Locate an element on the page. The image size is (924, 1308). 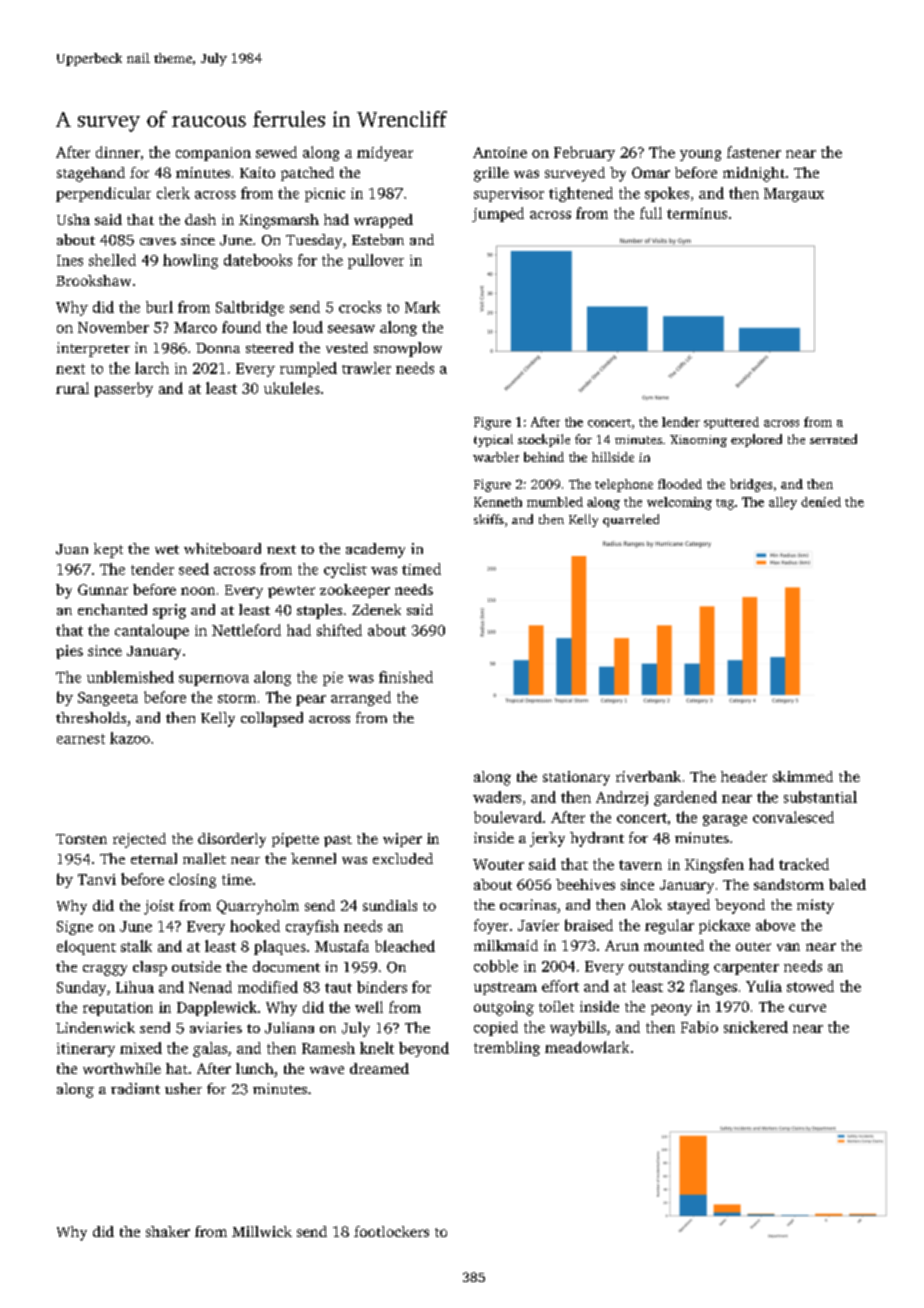
picnic is located at coordinates (325, 195).
